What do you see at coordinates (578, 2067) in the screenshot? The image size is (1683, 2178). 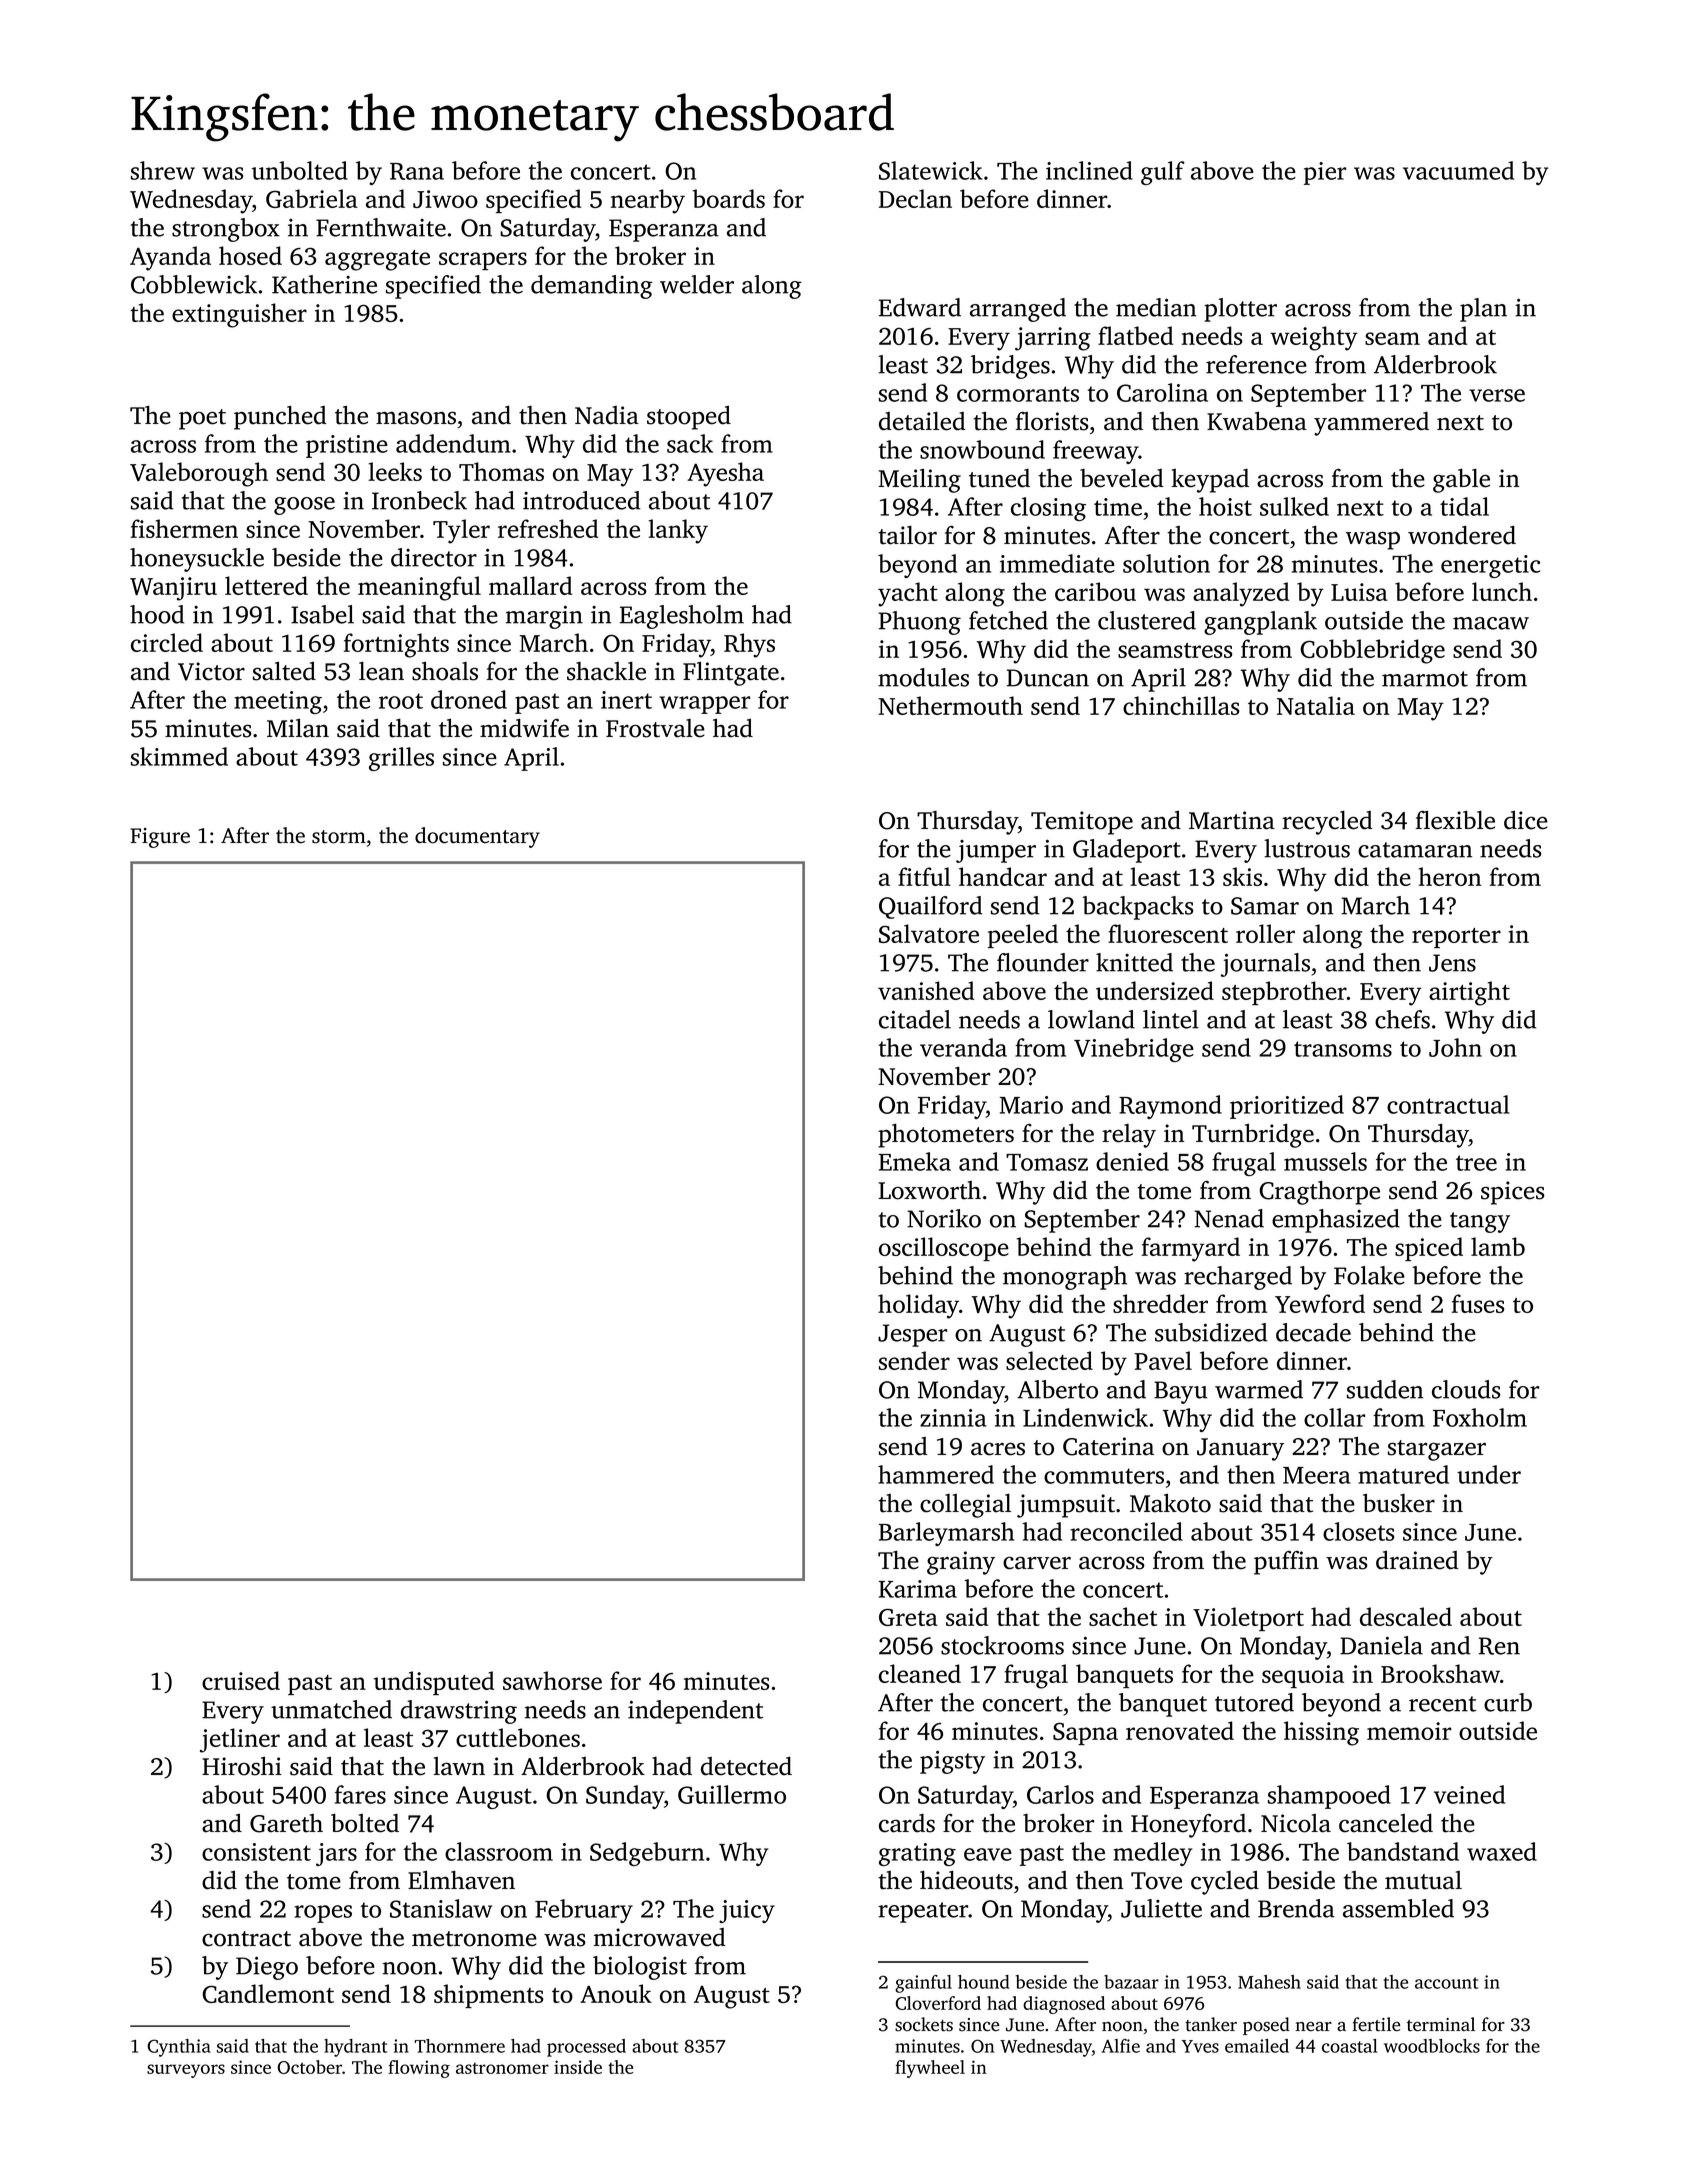 I see `inside` at bounding box center [578, 2067].
